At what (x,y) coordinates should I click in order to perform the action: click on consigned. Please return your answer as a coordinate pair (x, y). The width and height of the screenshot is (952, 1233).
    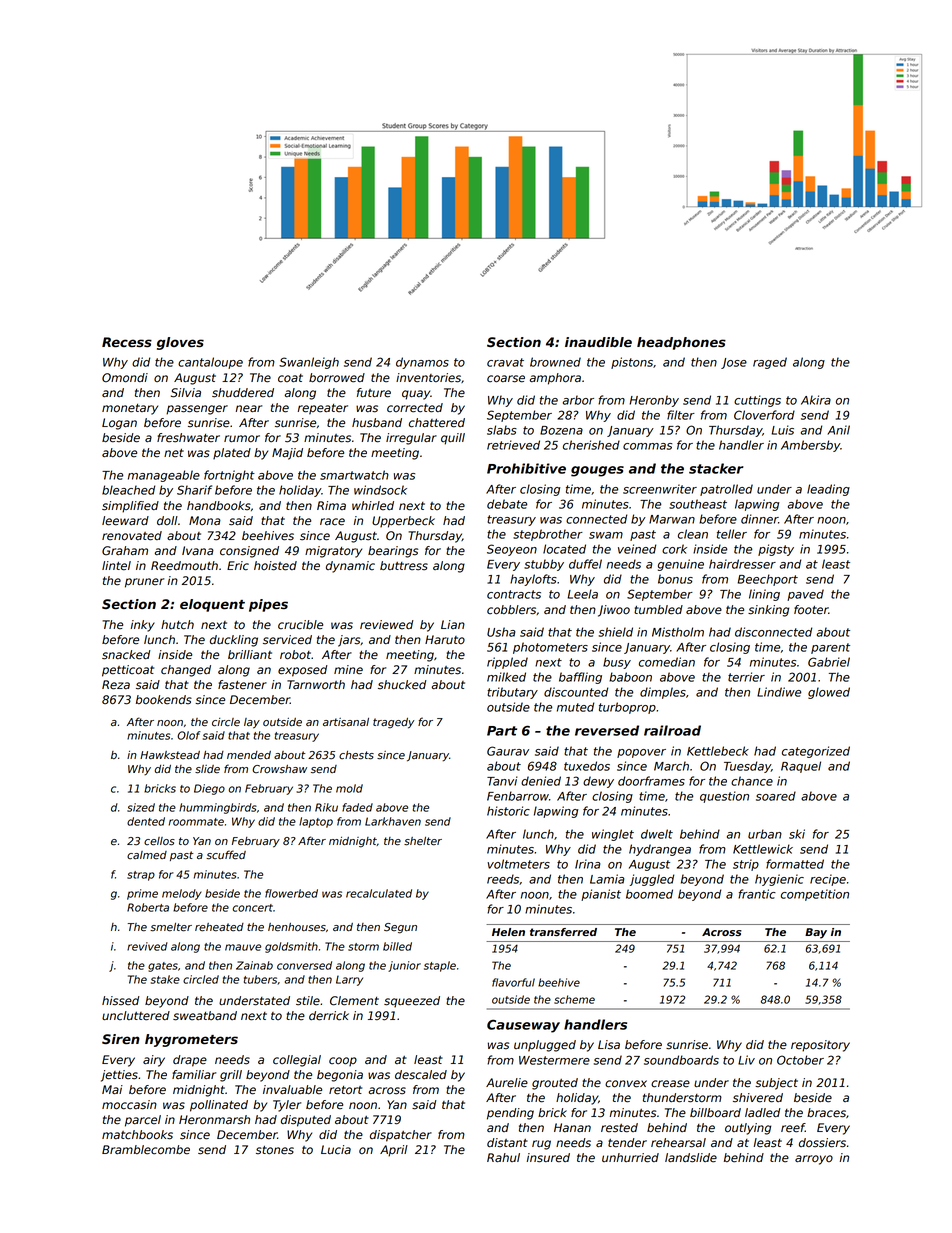
    Looking at the image, I should click on (249, 552).
